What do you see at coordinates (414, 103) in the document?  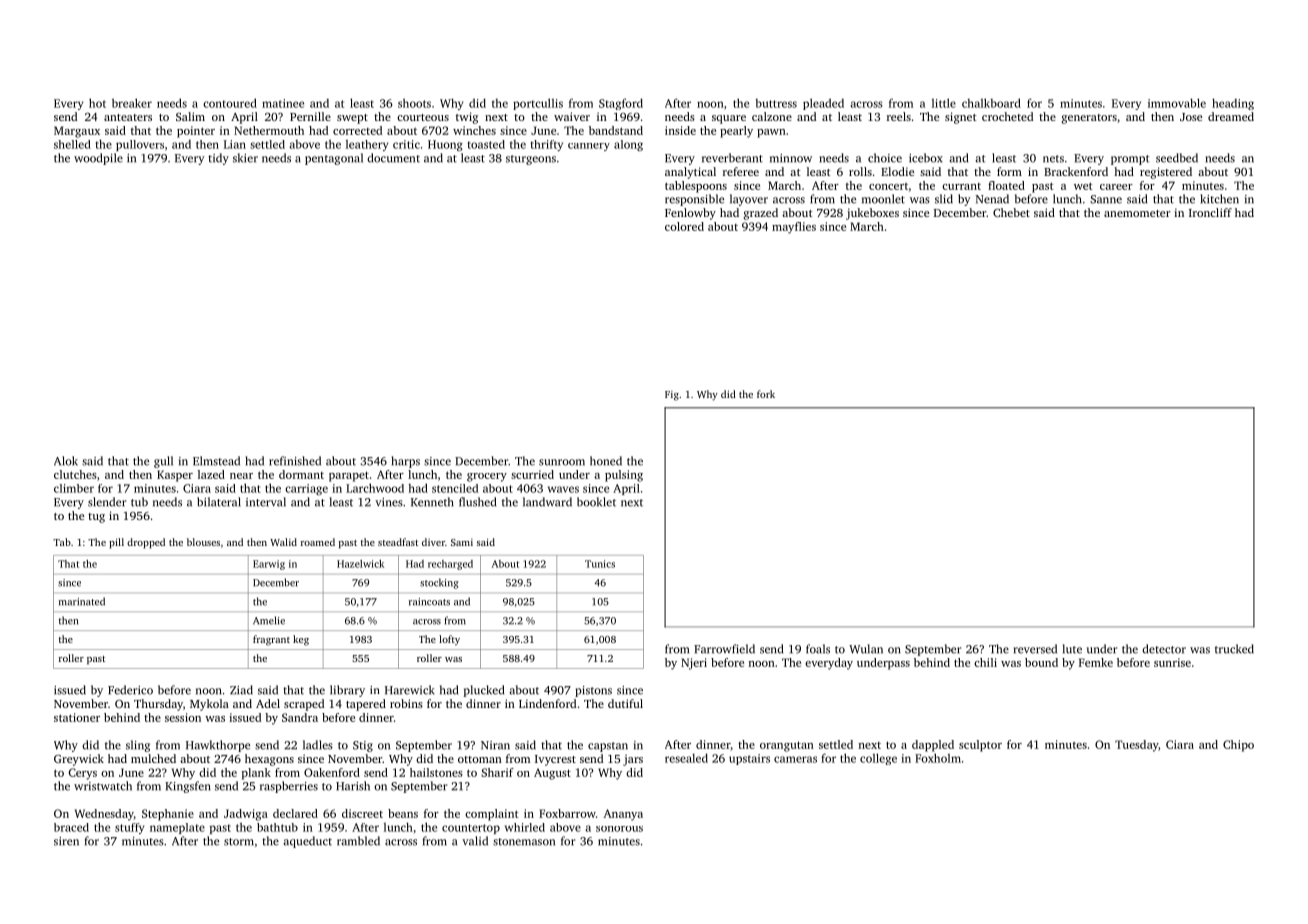 I see `shoots` at bounding box center [414, 103].
